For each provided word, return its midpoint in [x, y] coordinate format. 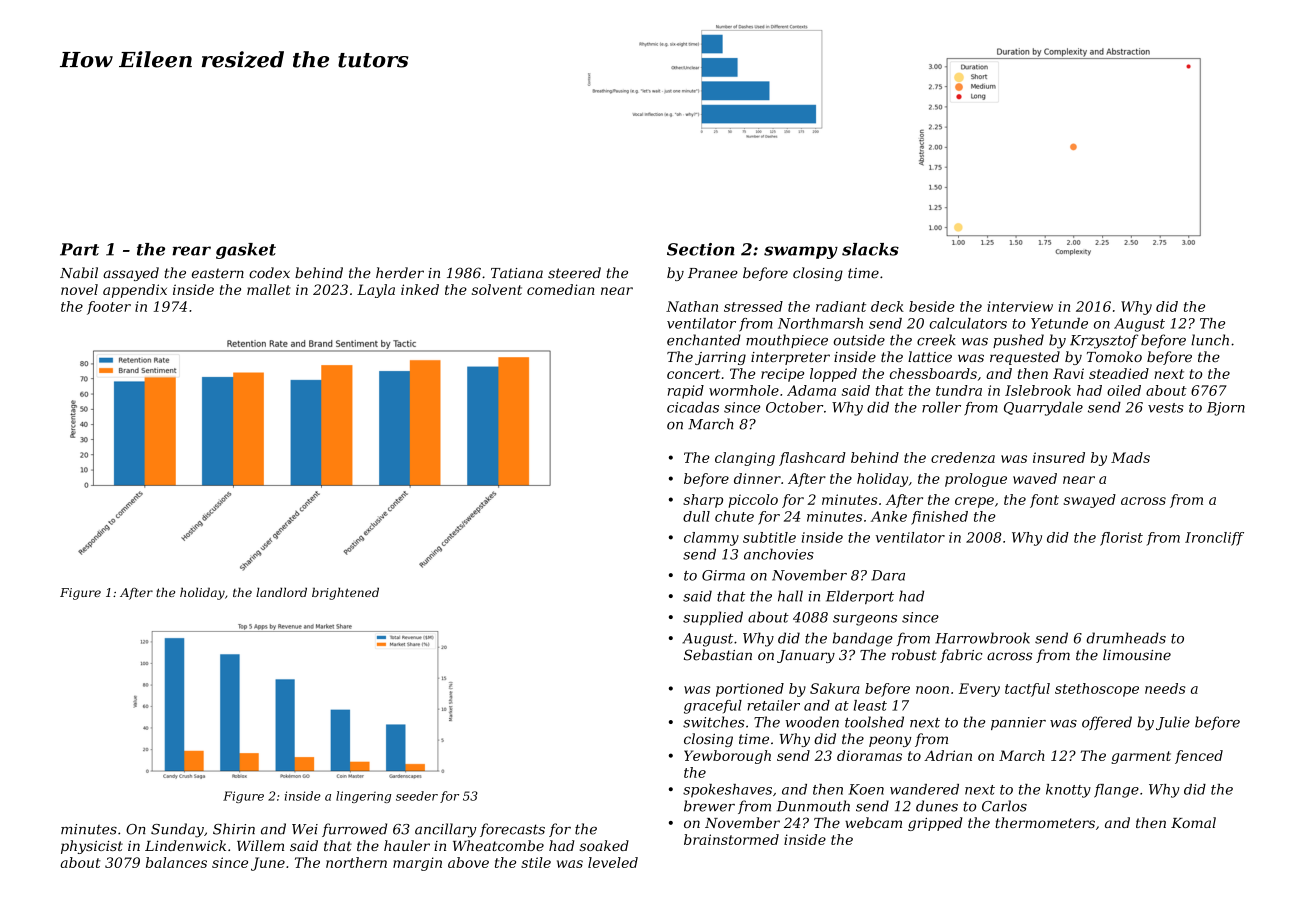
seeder [417, 796]
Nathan [692, 306]
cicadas [693, 407]
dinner [757, 478]
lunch [1210, 340]
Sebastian [718, 655]
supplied [713, 618]
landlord [281, 592]
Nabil [79, 272]
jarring [720, 358]
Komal [1193, 822]
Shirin [234, 829]
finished [939, 518]
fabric [961, 656]
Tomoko [1114, 356]
